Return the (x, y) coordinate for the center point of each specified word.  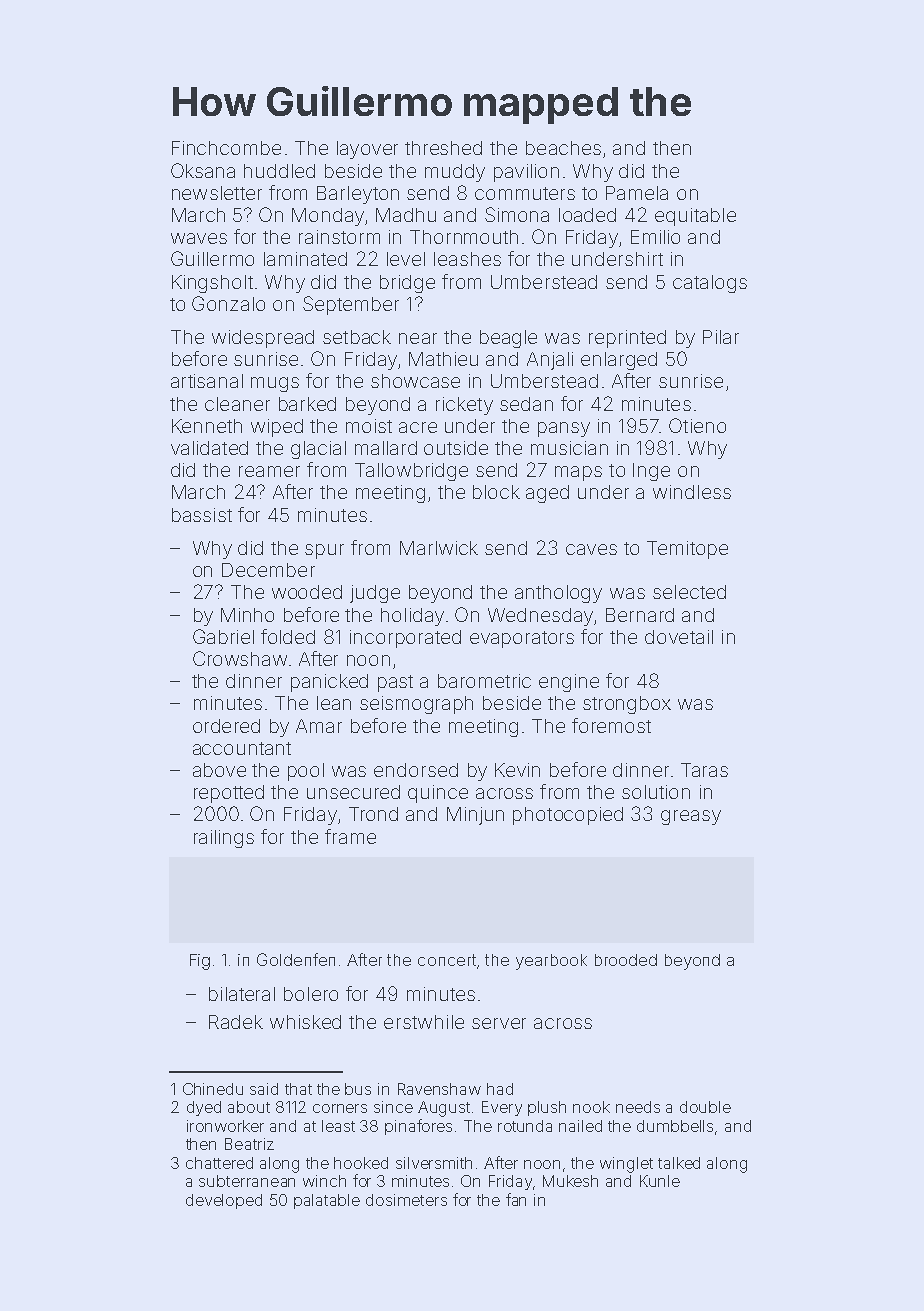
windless (692, 492)
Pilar (721, 337)
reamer (269, 471)
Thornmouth (464, 237)
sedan (526, 404)
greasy (691, 817)
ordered (226, 726)
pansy (564, 429)
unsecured (353, 792)
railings (224, 839)
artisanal (207, 381)
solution (656, 792)
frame (350, 836)
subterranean (247, 1181)
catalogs (710, 284)
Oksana (203, 170)
